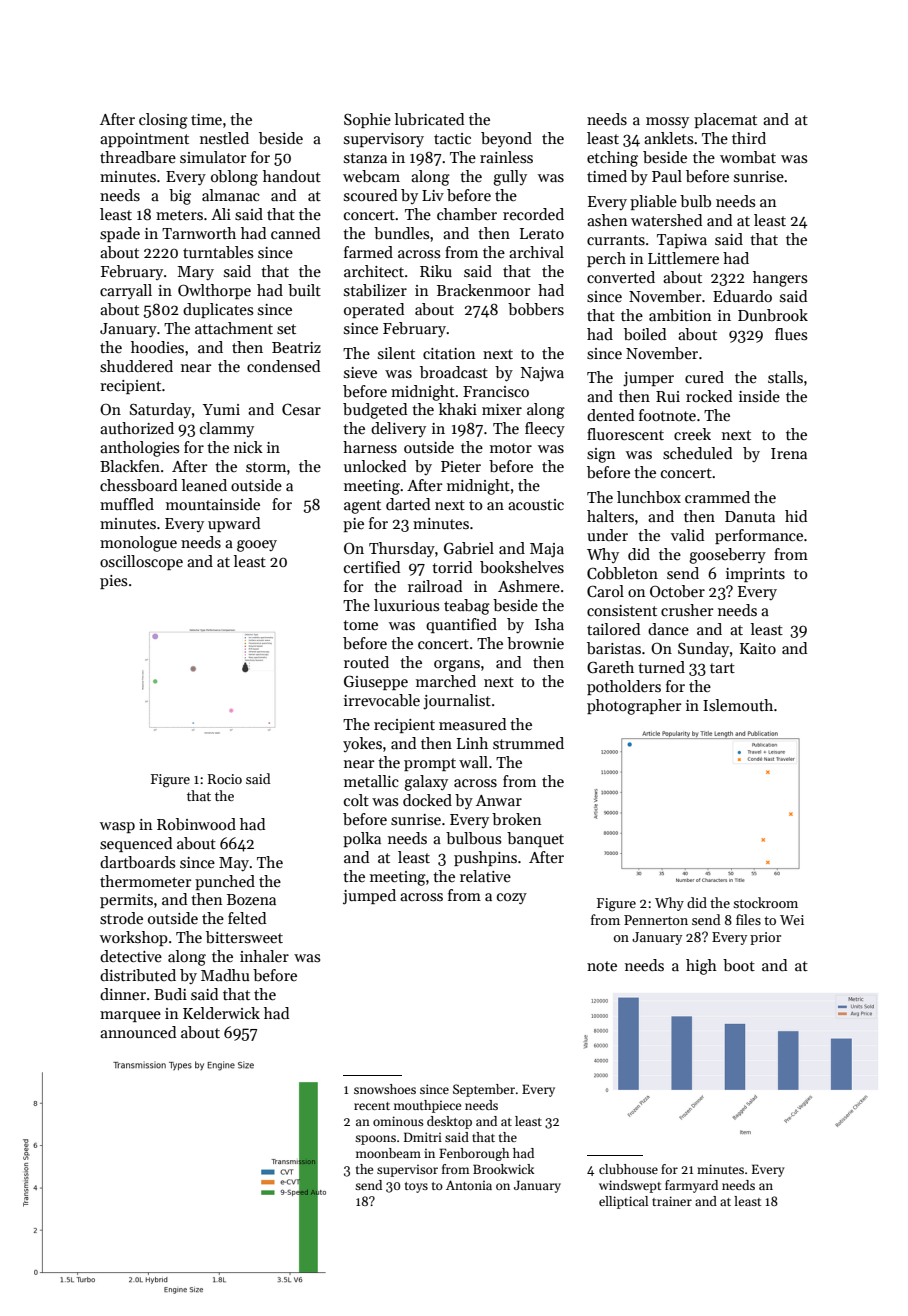  I want to click on cozy, so click(512, 899).
